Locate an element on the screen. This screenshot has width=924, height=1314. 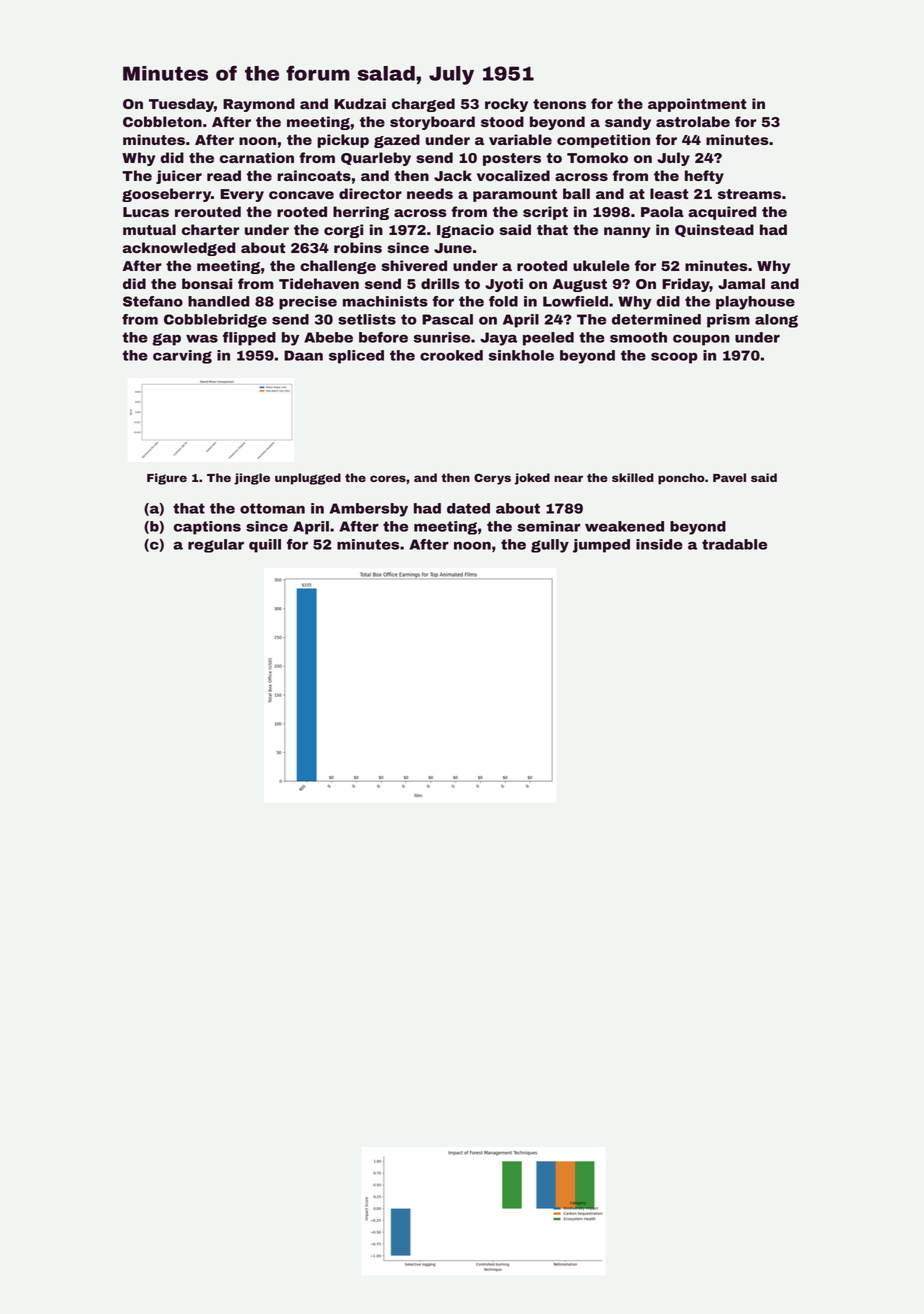
precise is located at coordinates (308, 303).
